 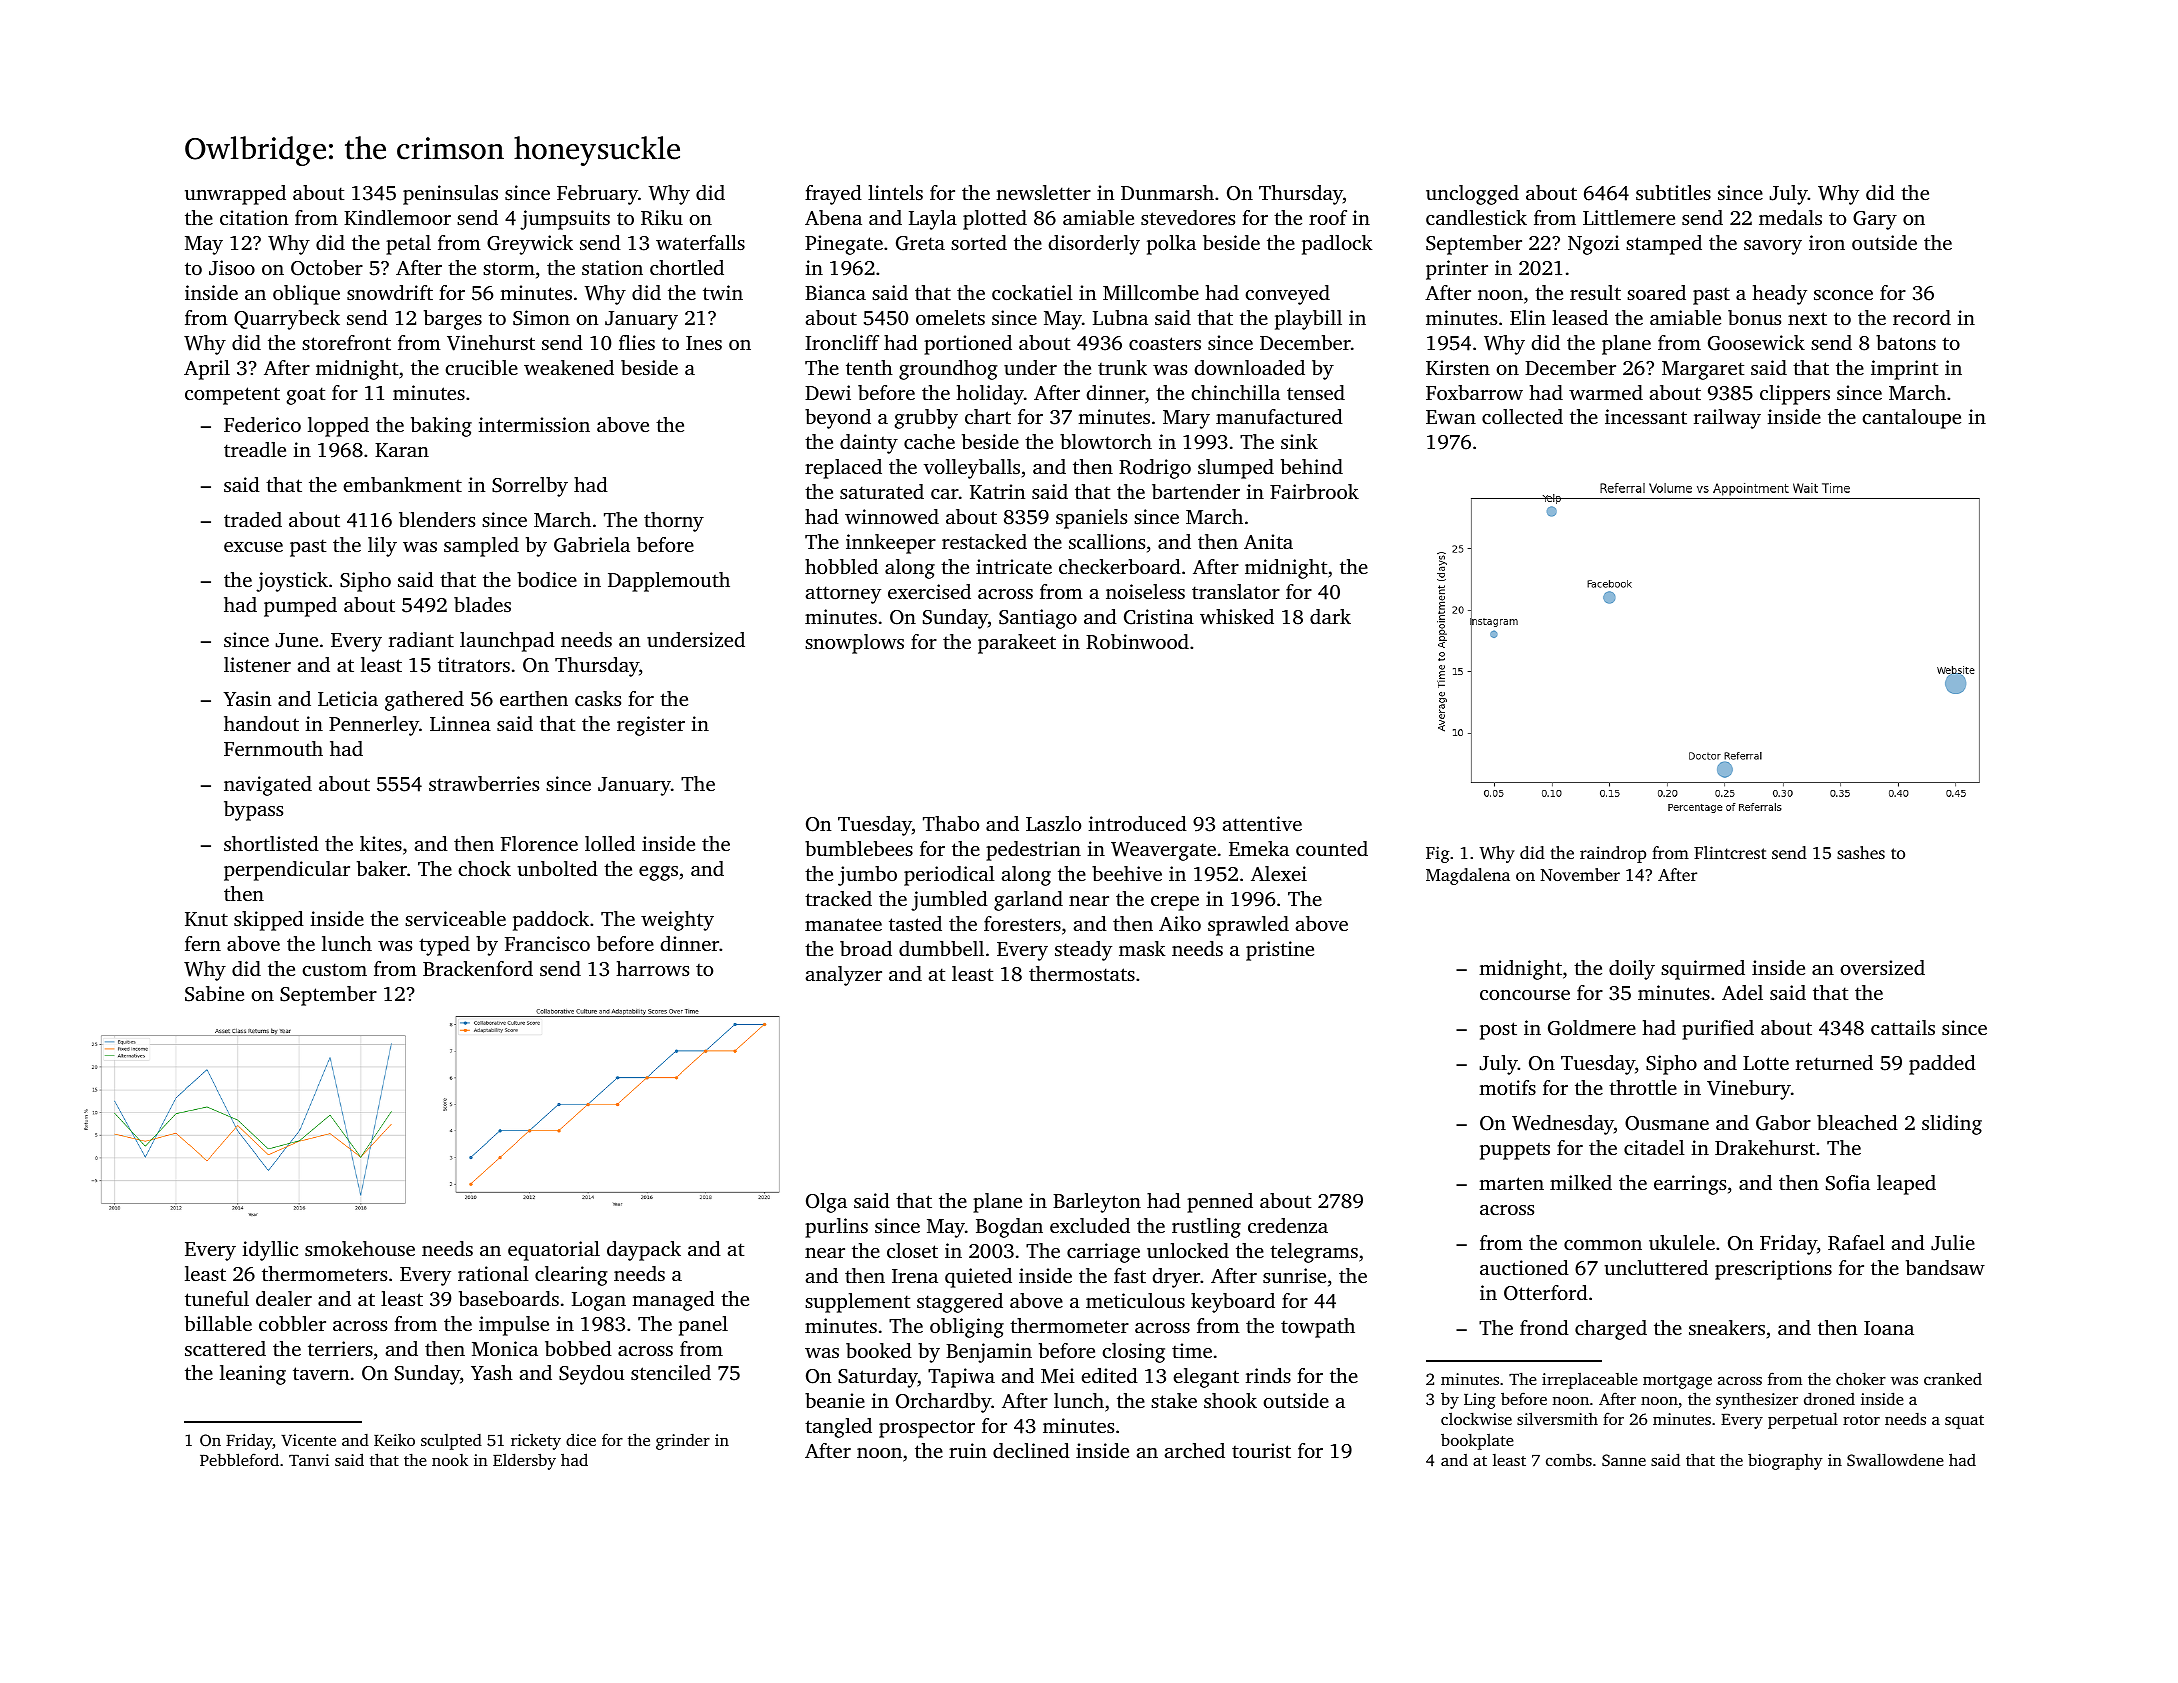 What do you see at coordinates (892, 516) in the screenshot?
I see `winnowed` at bounding box center [892, 516].
